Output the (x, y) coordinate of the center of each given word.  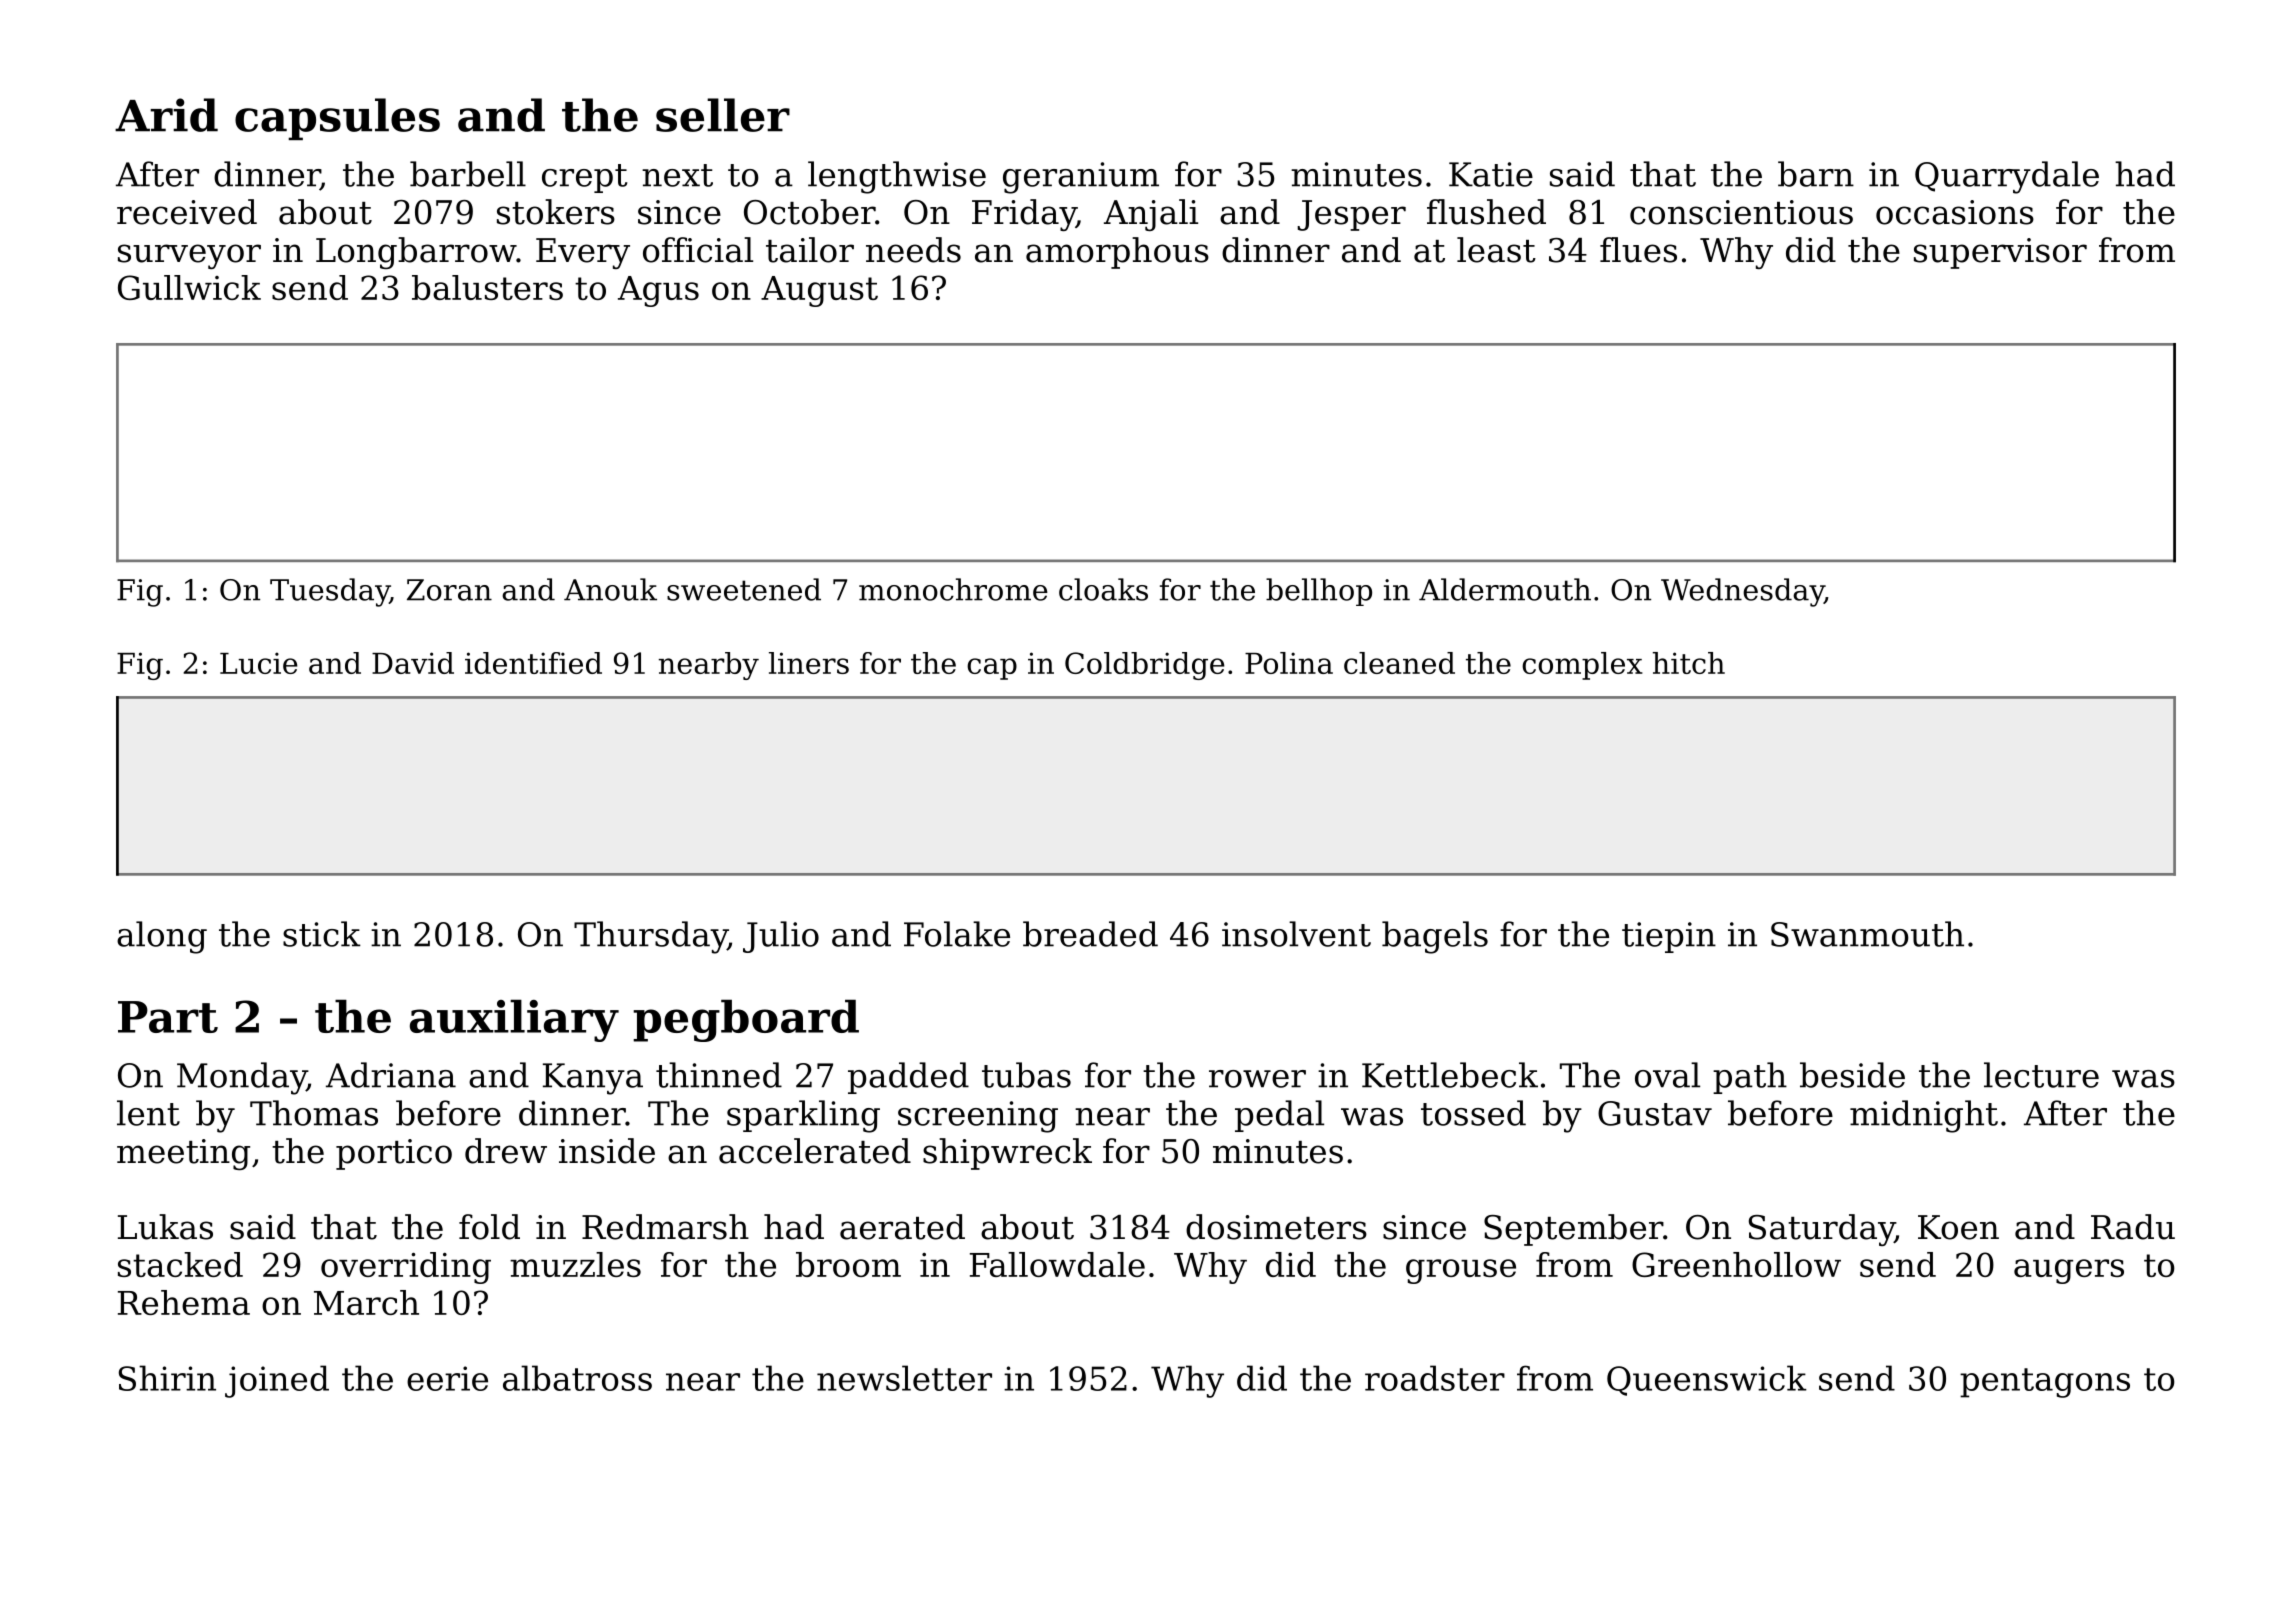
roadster (1435, 1378)
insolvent (1296, 934)
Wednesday (1742, 592)
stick (322, 934)
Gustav (1655, 1113)
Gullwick (189, 287)
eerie (447, 1378)
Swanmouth (1867, 934)
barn (1816, 174)
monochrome (953, 589)
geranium (1081, 178)
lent (148, 1113)
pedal (1279, 1116)
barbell (468, 174)
